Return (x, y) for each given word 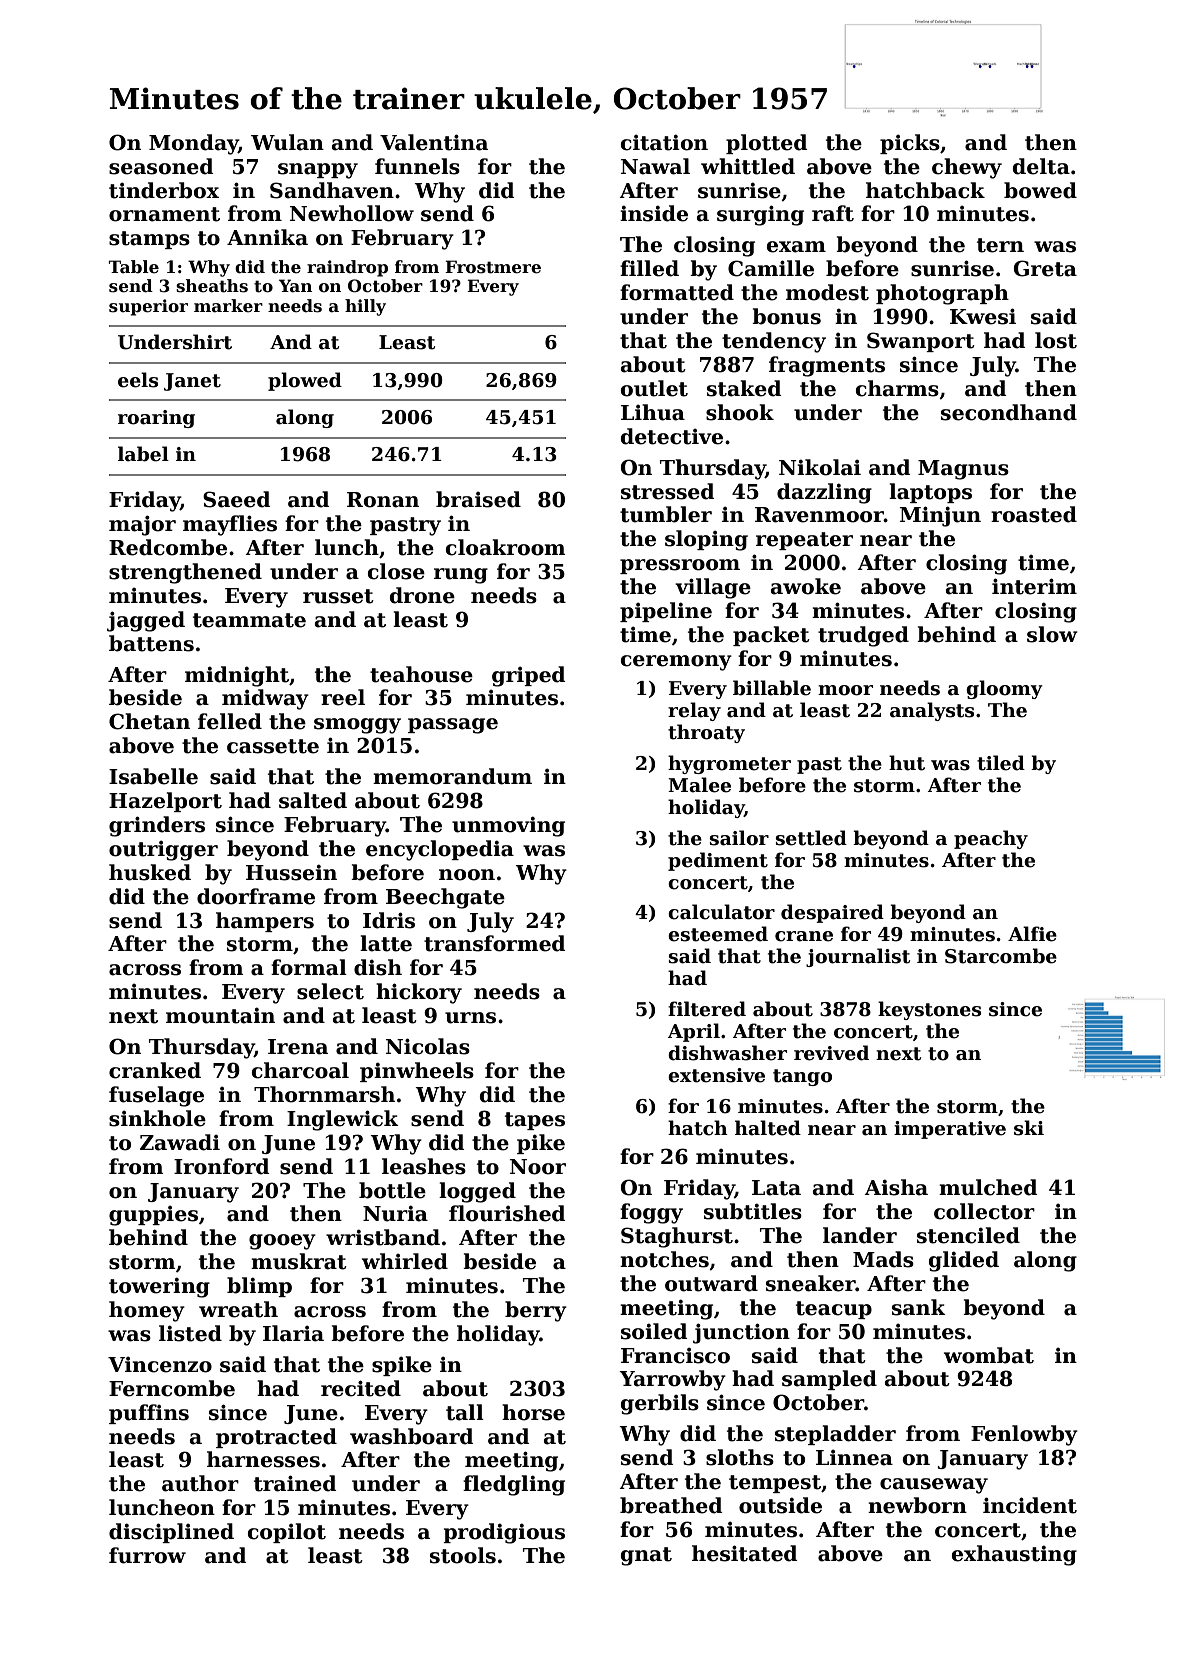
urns (470, 1018)
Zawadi (180, 1142)
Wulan (287, 142)
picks (910, 144)
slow (1052, 634)
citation (664, 143)
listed (190, 1333)
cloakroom (505, 547)
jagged (146, 621)
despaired (832, 913)
